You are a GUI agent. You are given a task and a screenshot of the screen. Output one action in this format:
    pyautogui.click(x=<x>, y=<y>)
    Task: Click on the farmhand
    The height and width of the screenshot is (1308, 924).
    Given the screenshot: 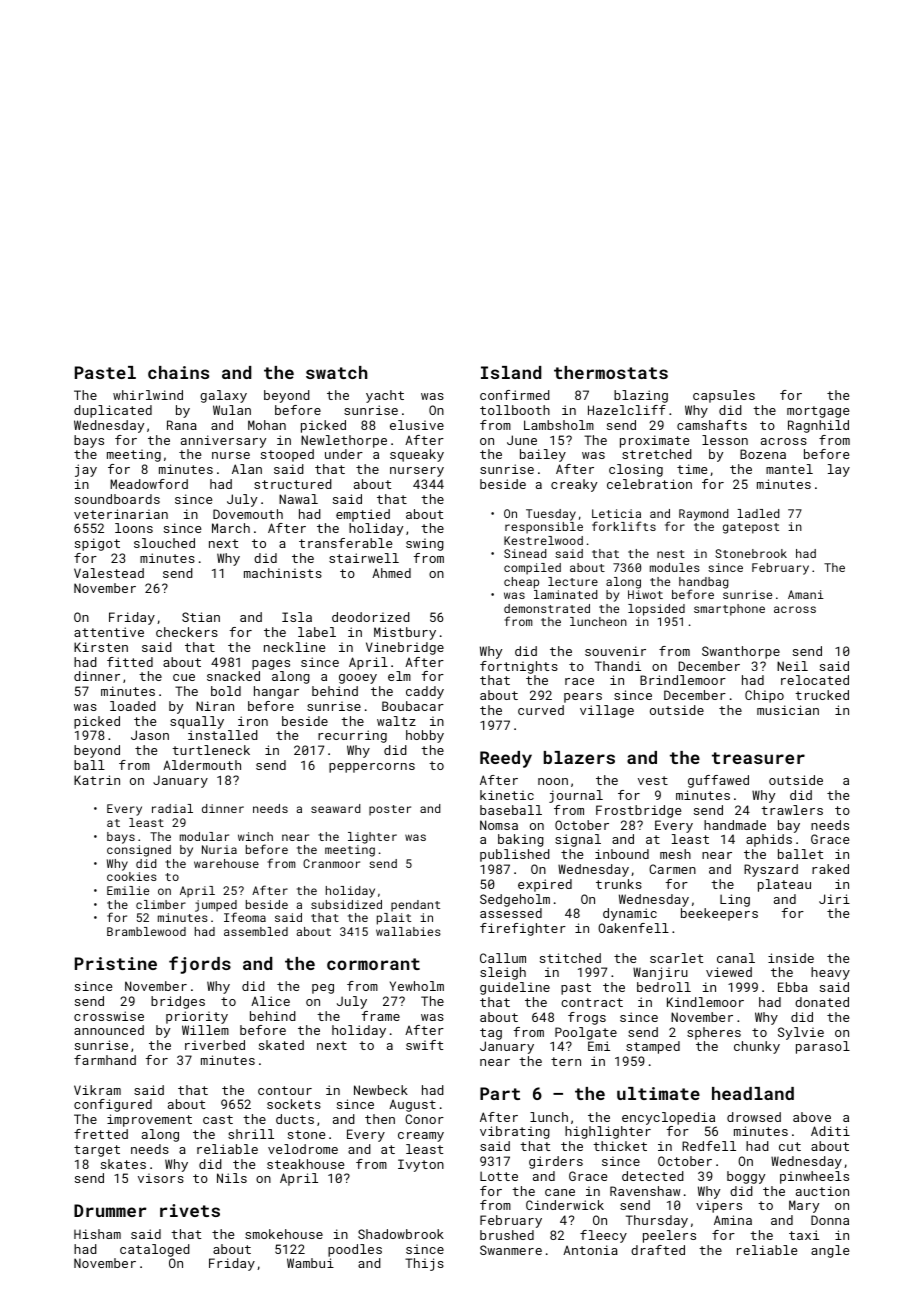 What is the action you would take?
    pyautogui.click(x=105, y=1060)
